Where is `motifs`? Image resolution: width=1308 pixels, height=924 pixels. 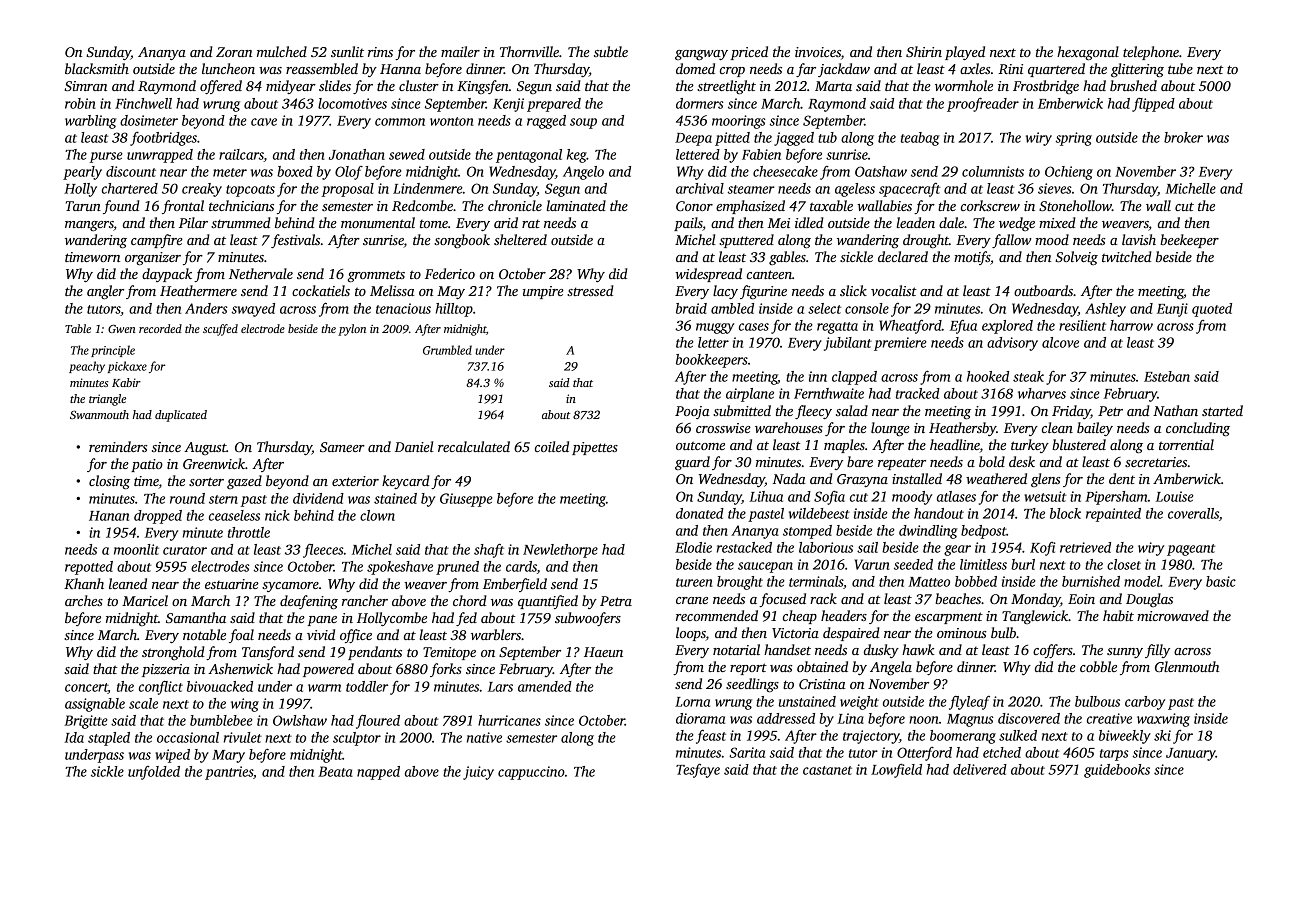 motifs is located at coordinates (972, 258).
